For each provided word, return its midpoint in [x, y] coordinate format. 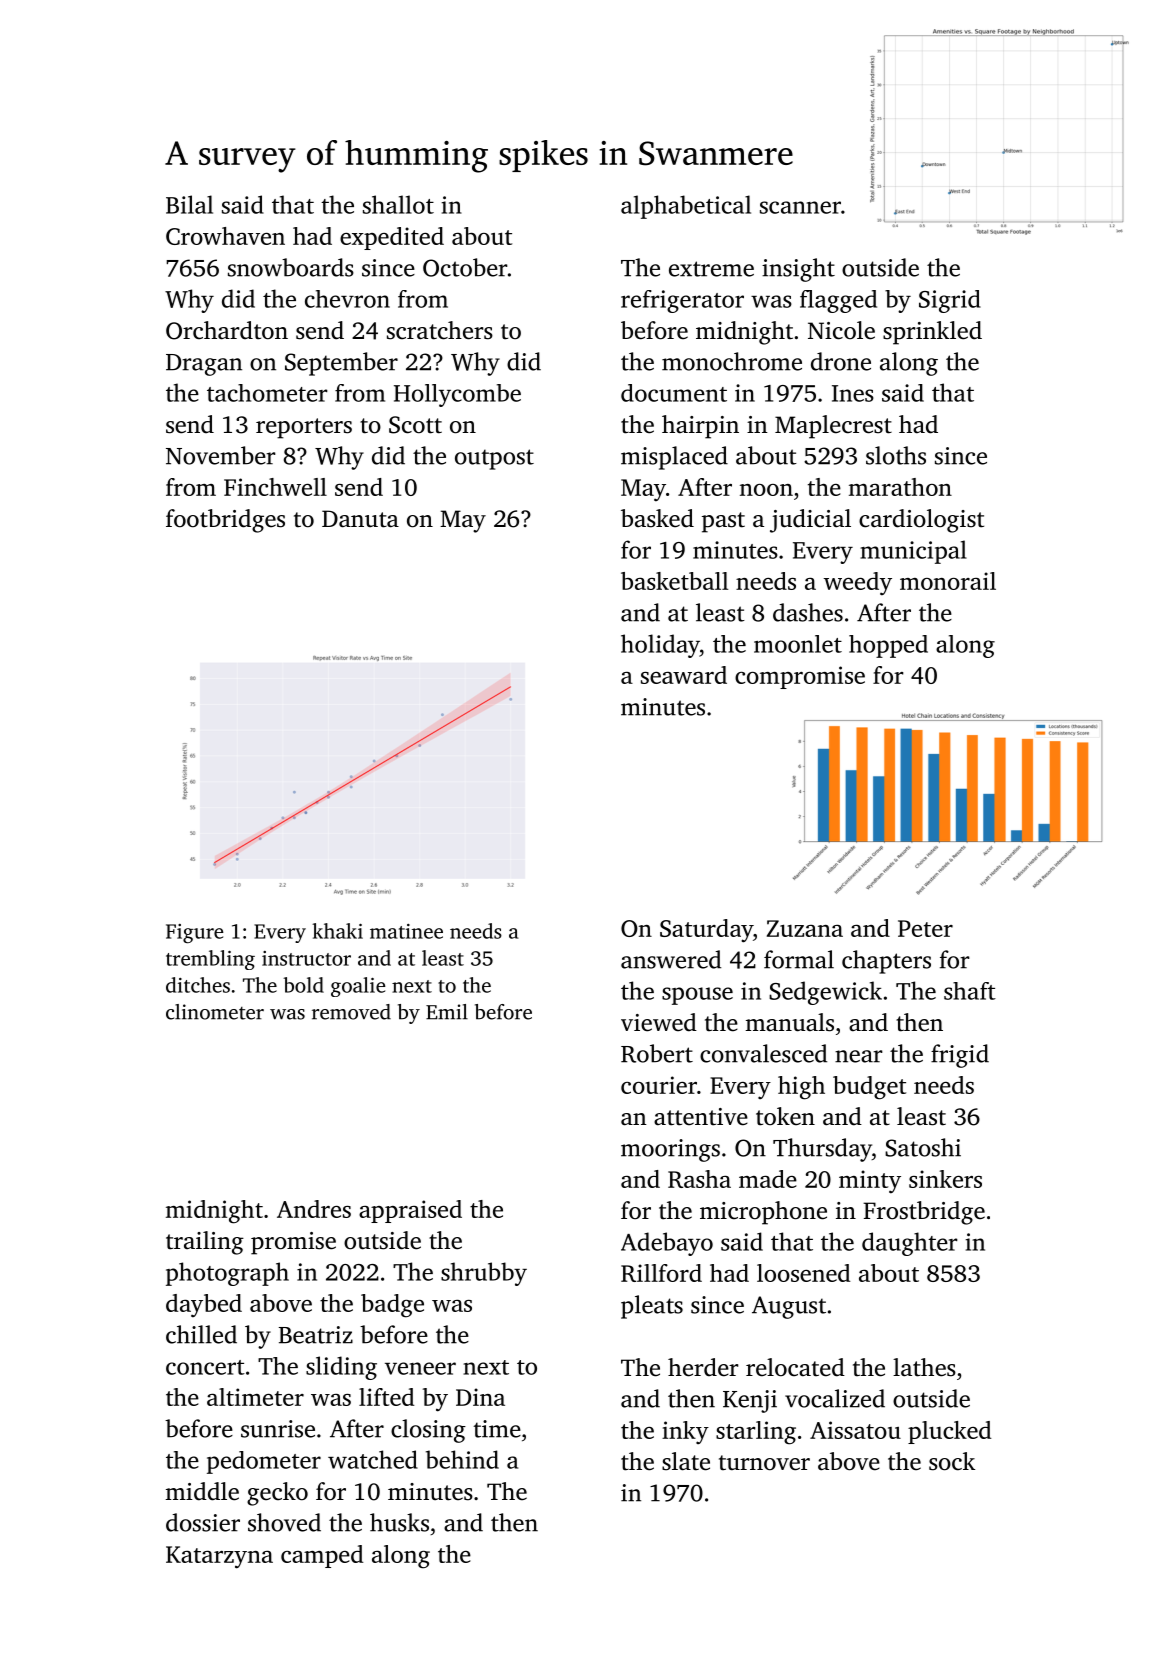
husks [399, 1522]
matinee [406, 931]
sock [952, 1461]
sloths [896, 455]
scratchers [440, 330]
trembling [210, 960]
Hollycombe [457, 395]
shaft [970, 991]
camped [322, 1556]
